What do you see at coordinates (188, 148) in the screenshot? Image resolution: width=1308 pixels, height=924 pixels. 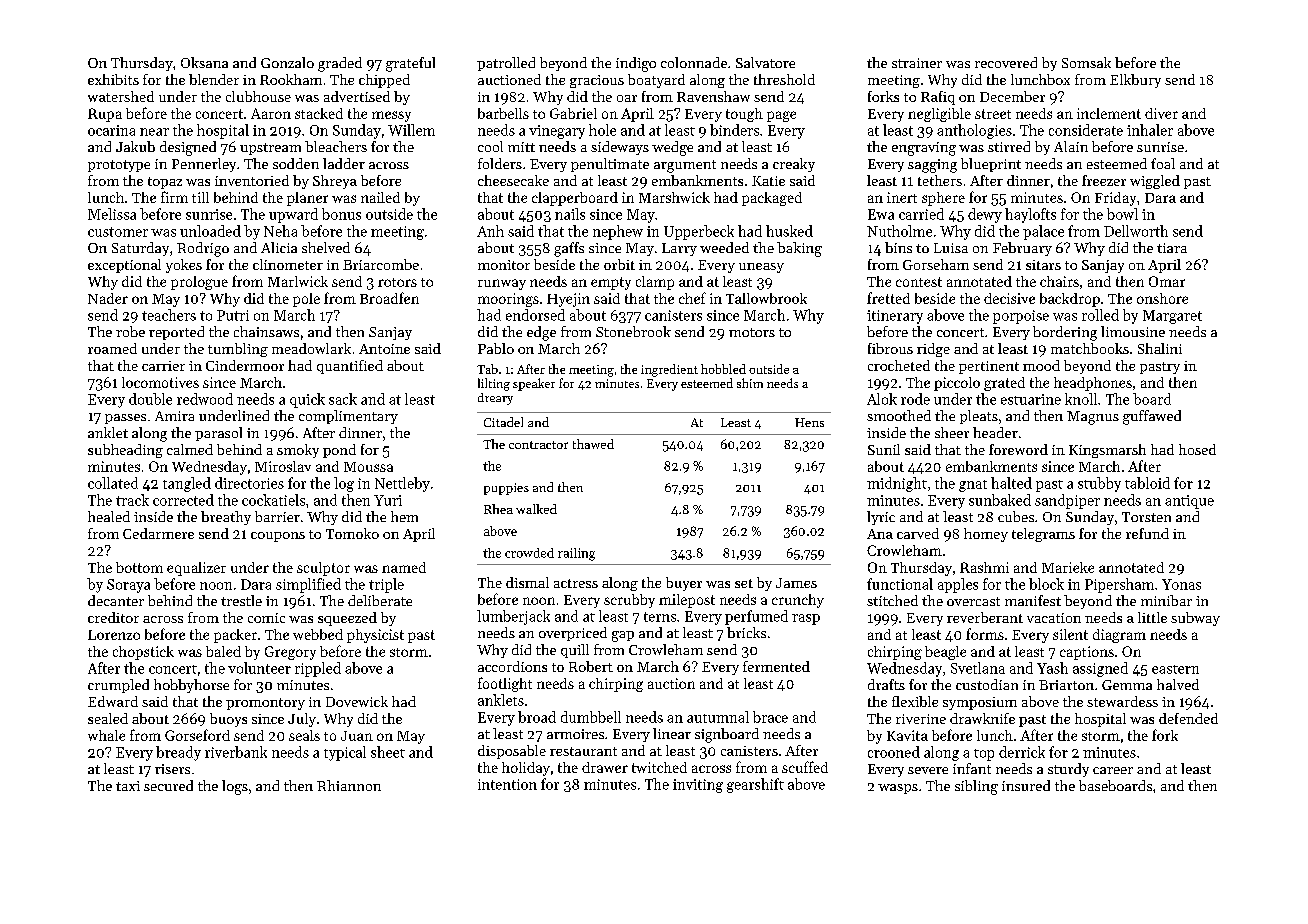 I see `designed` at bounding box center [188, 148].
